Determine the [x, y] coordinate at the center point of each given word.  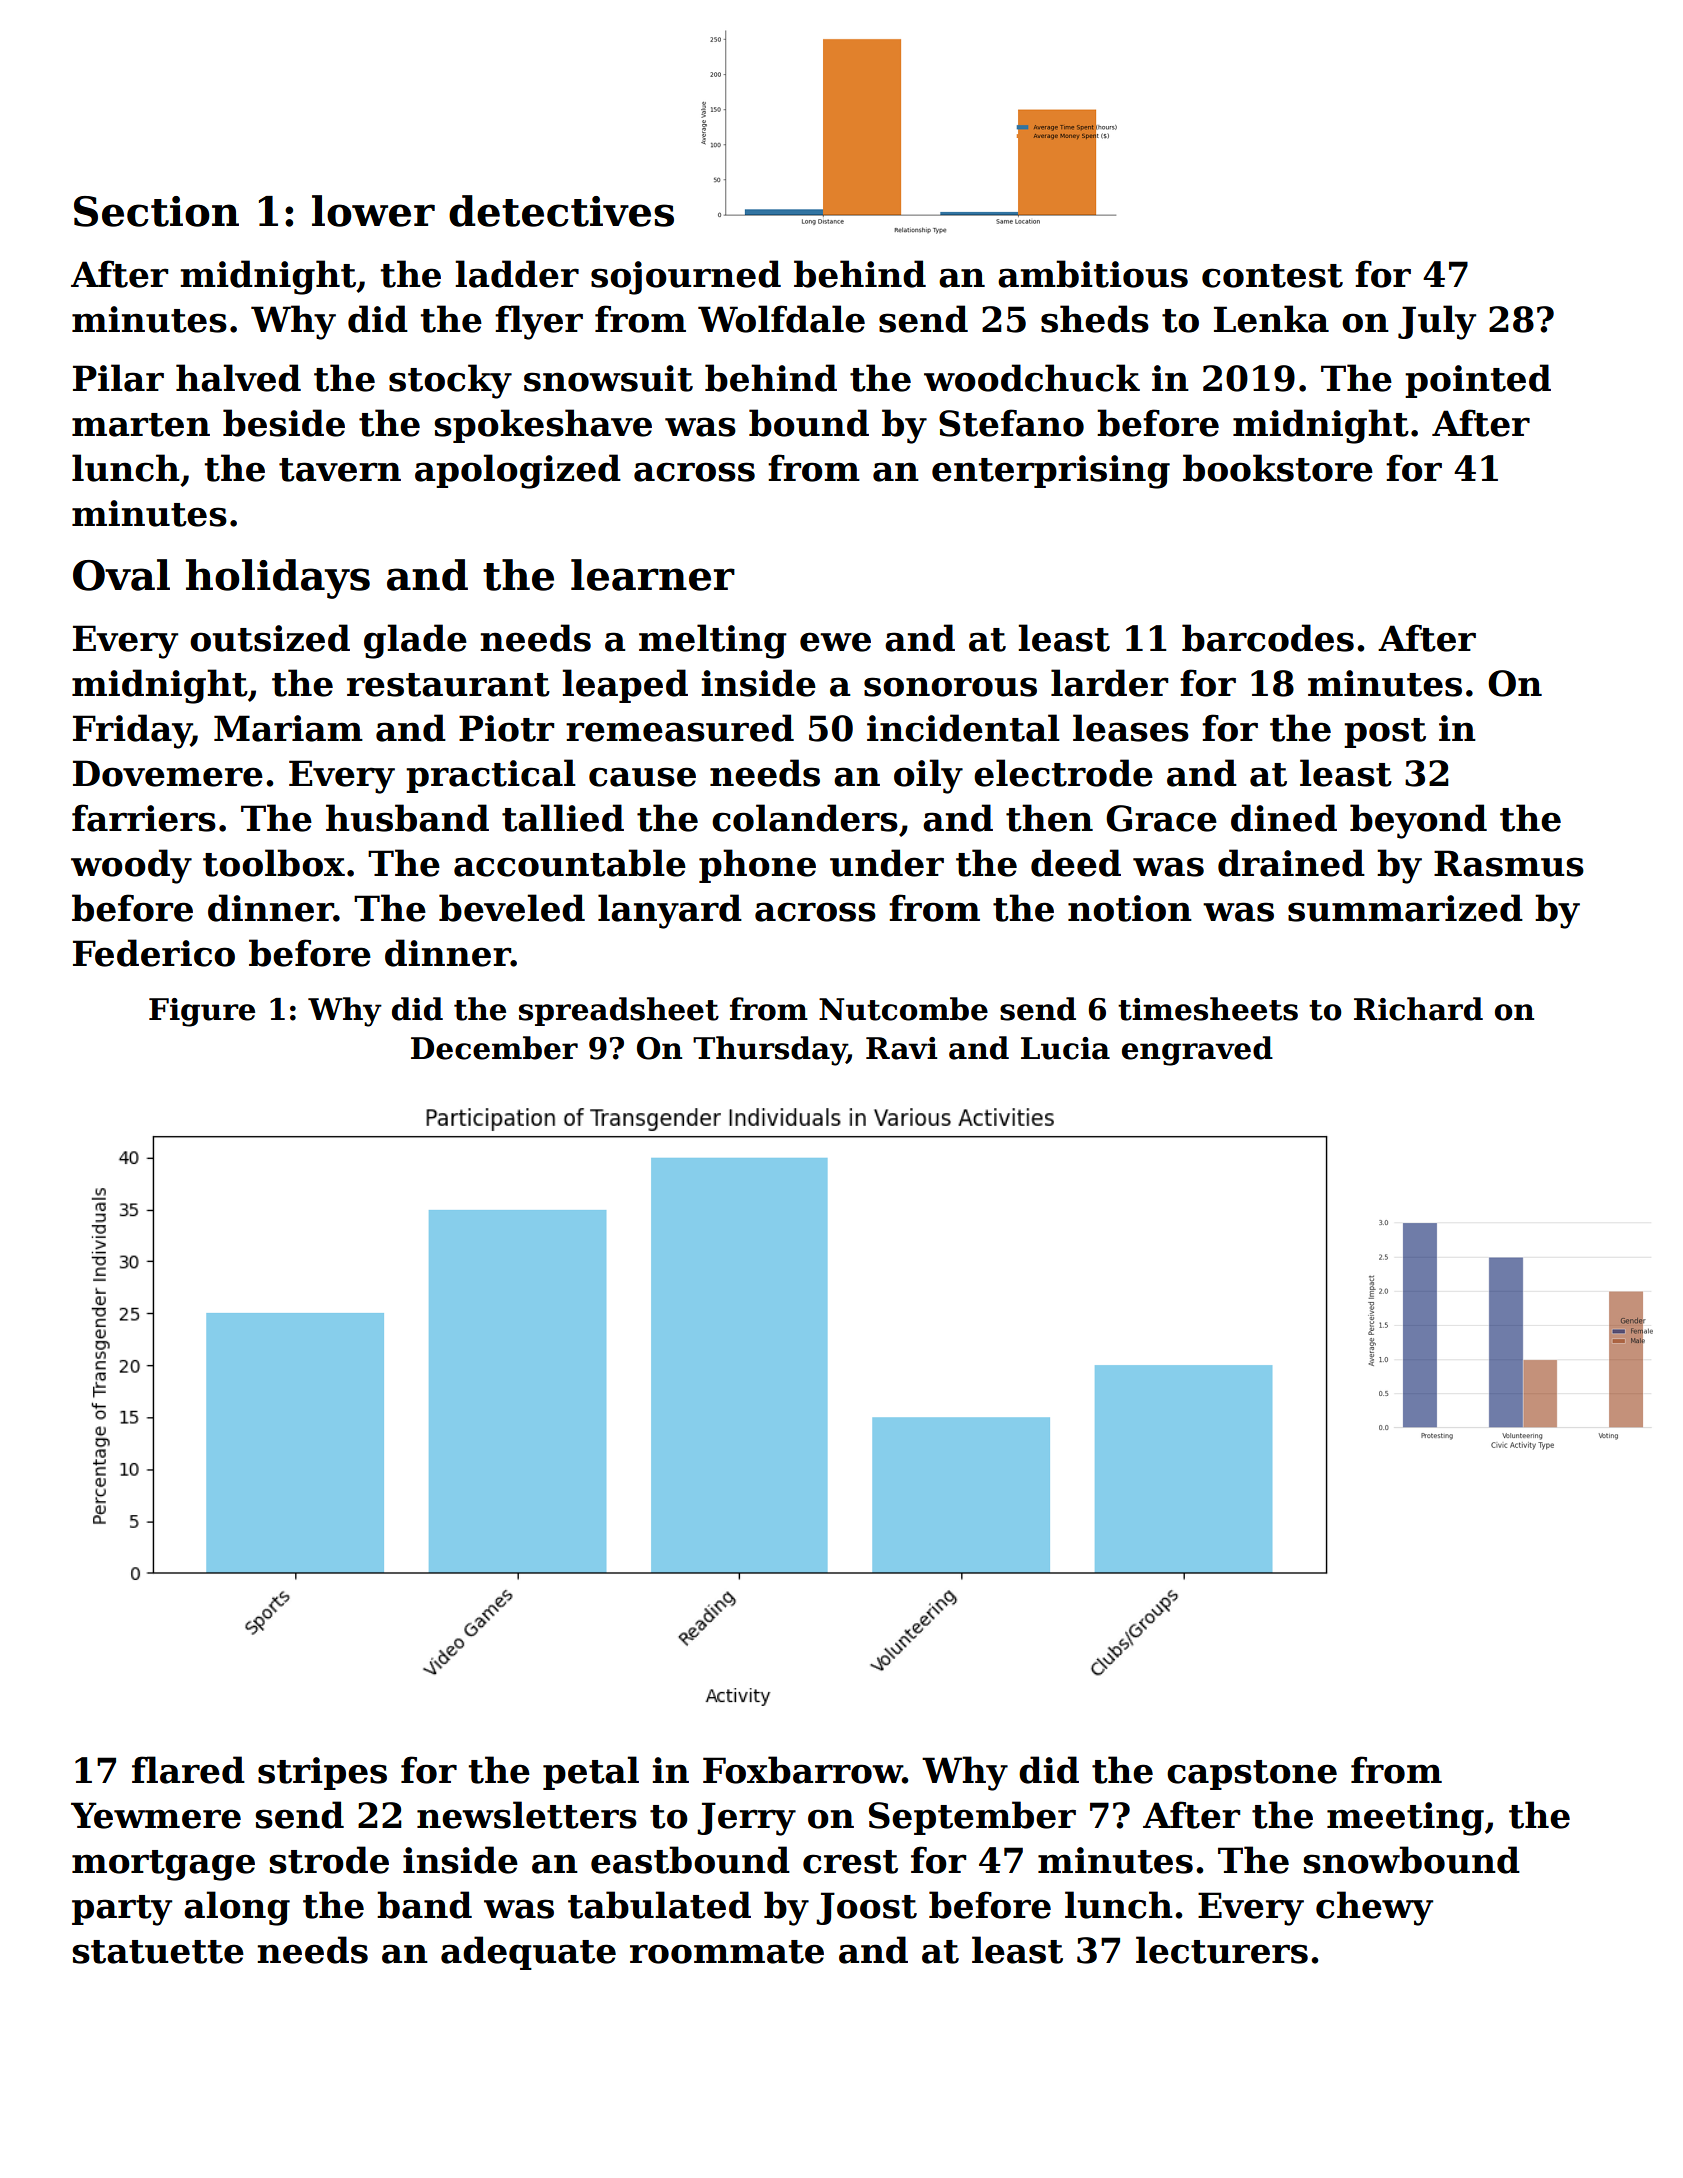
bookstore [1278, 468]
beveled [512, 908]
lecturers [1222, 1950]
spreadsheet [619, 1011]
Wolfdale [781, 319]
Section [156, 211]
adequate [528, 1953]
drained [1291, 863]
